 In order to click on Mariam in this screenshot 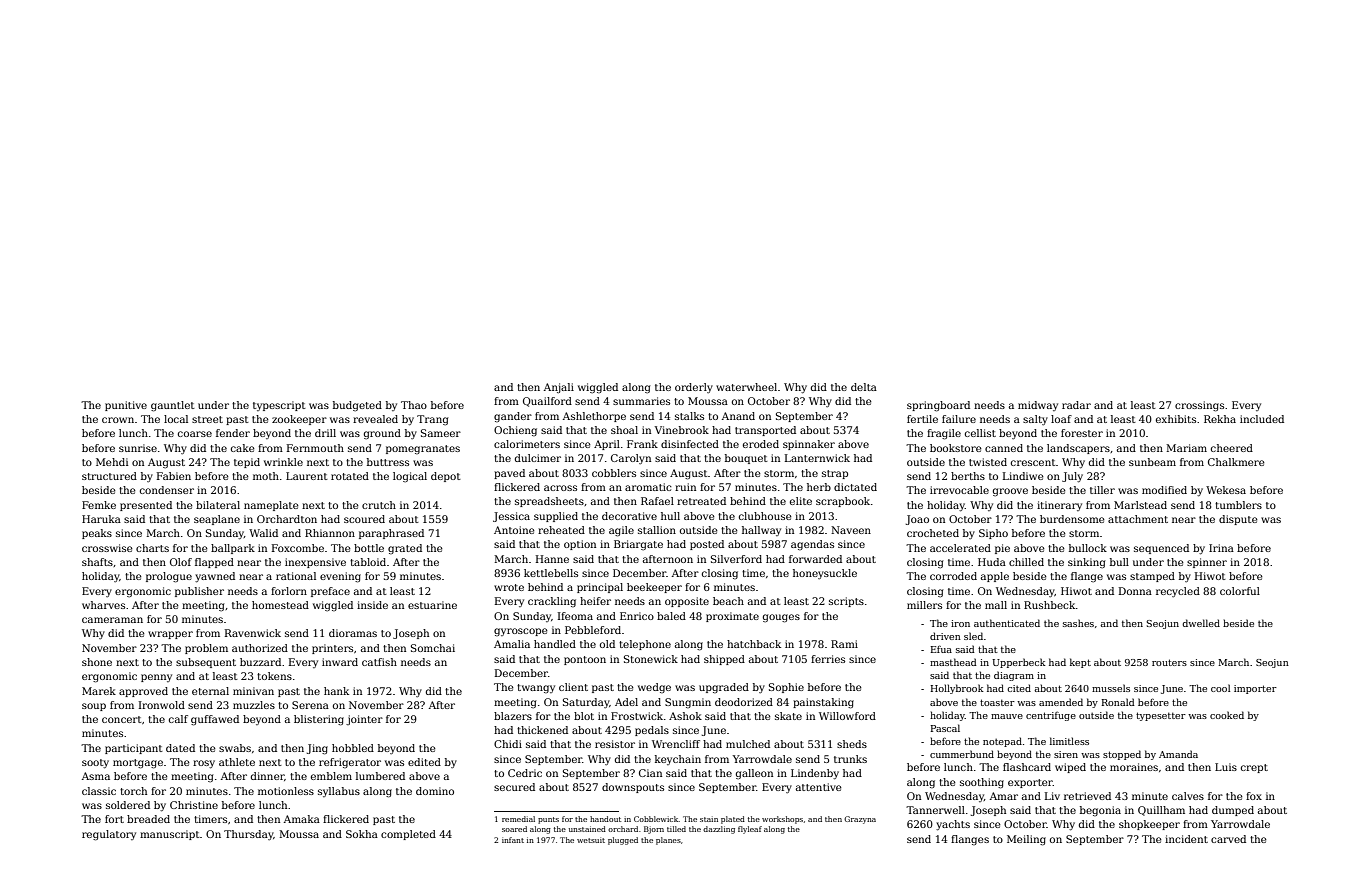, I will do `click(1186, 448)`.
